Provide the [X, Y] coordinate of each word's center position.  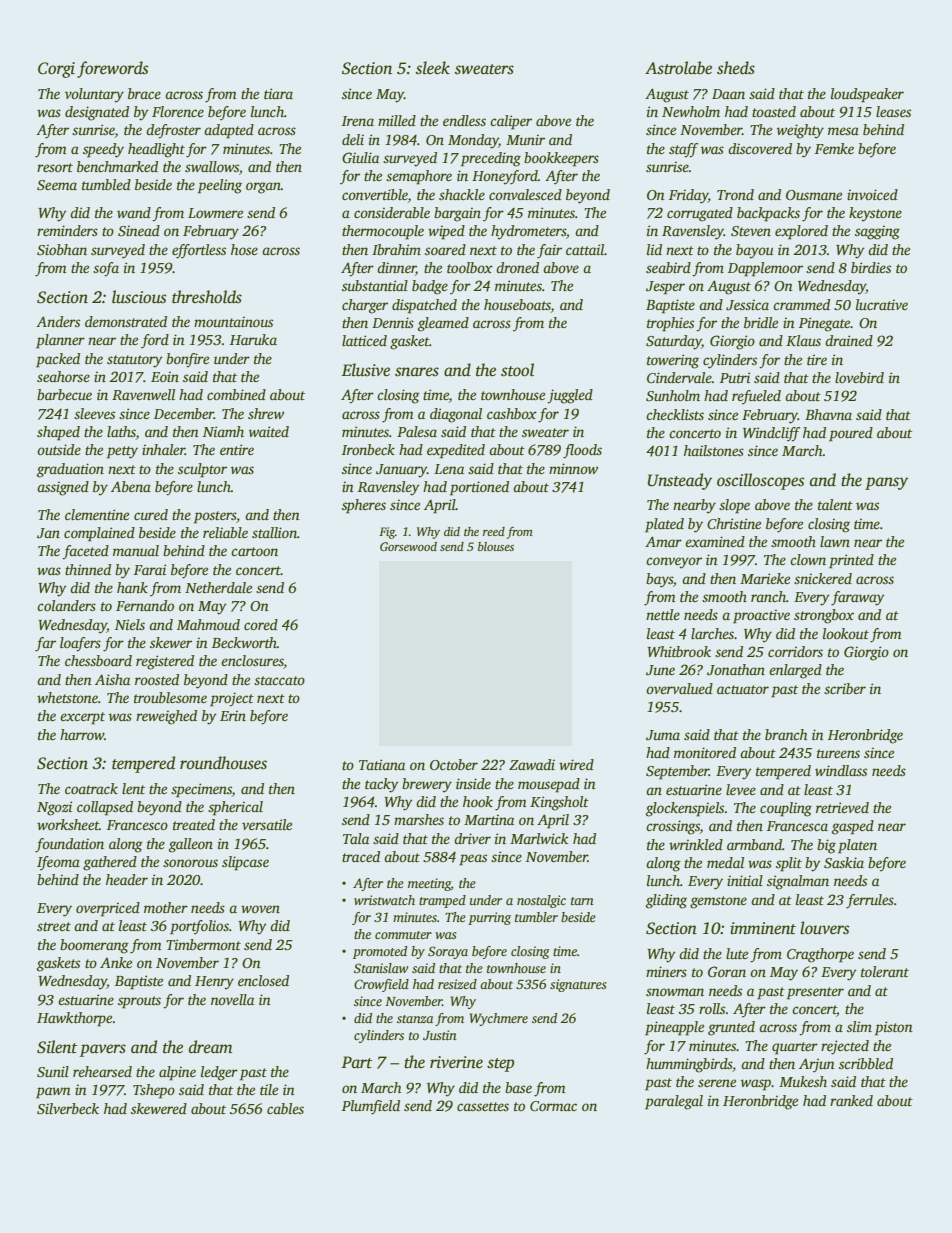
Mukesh [803, 1081]
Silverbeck [68, 1108]
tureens [838, 753]
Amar [663, 541]
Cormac [553, 1106]
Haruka [253, 339]
